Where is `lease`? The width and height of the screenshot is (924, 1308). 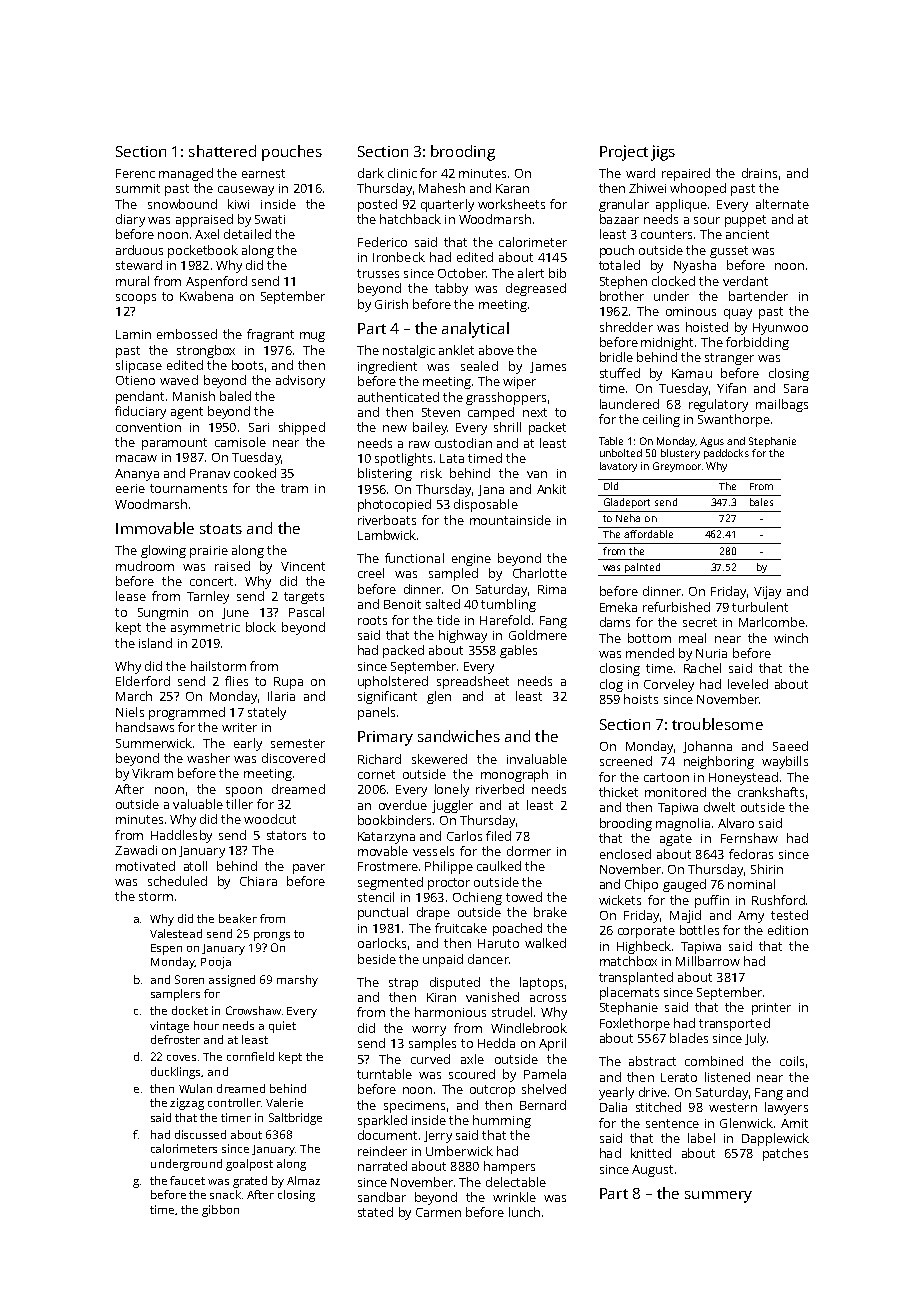
lease is located at coordinates (131, 596).
